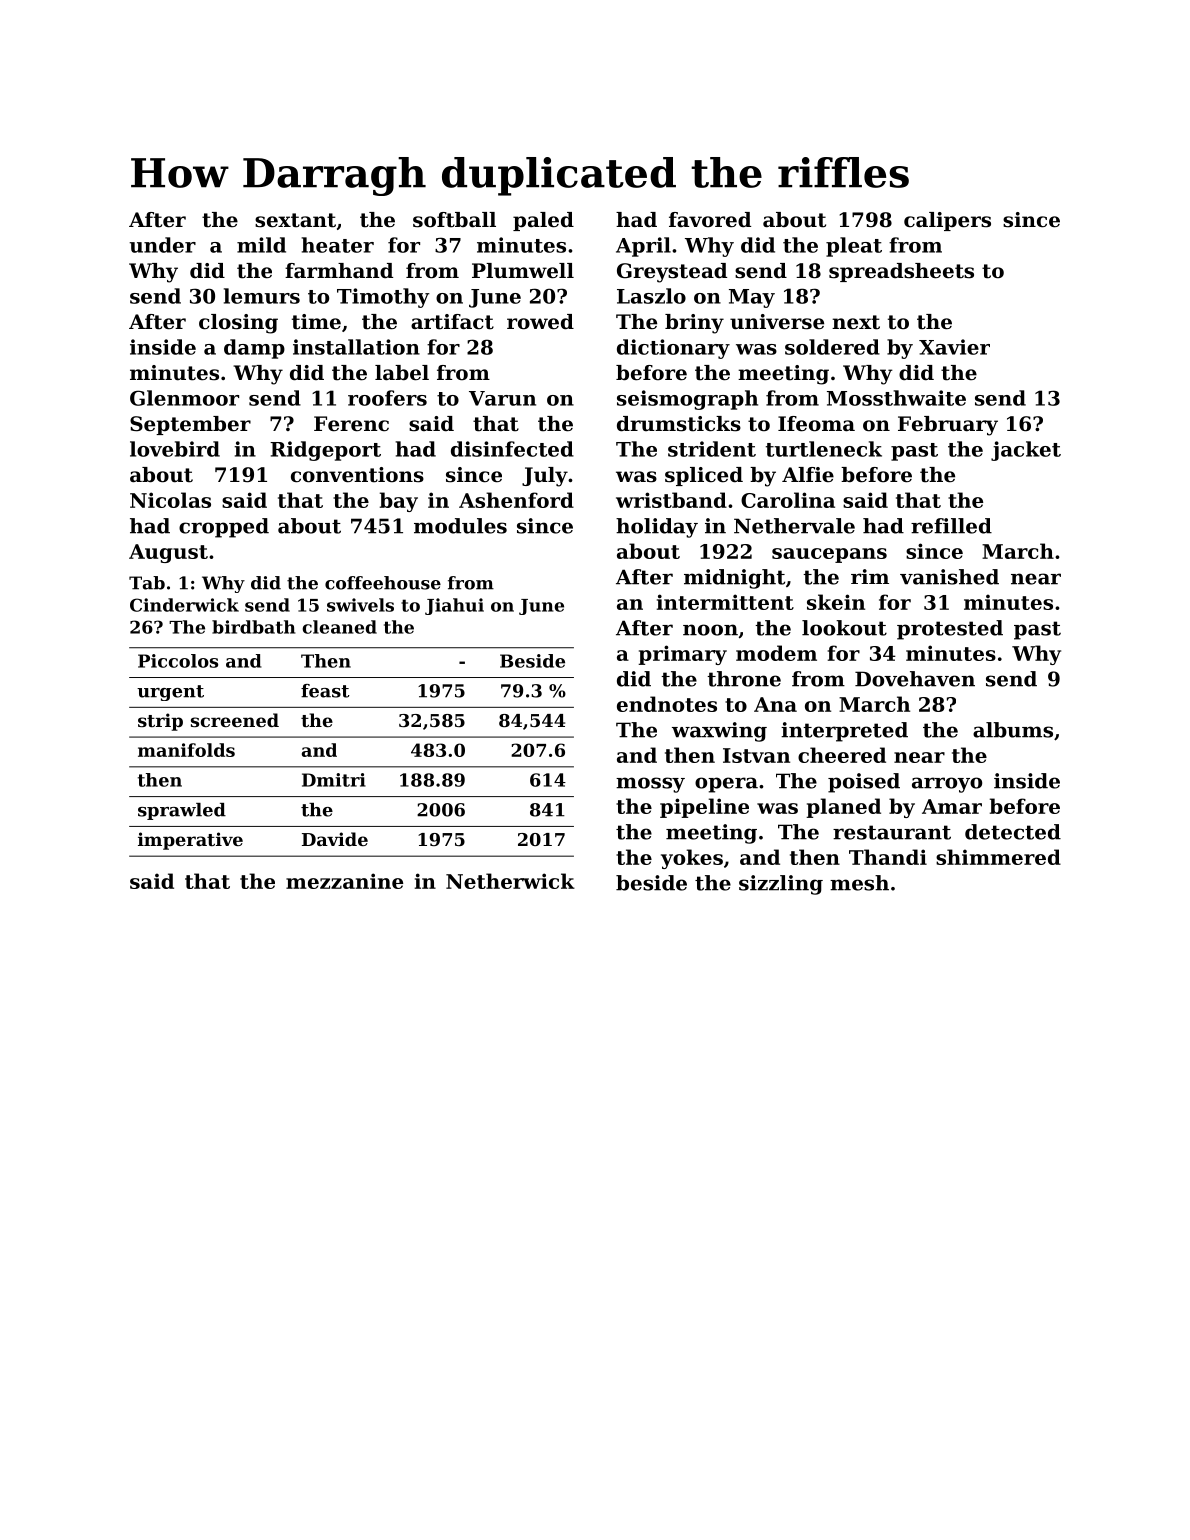  What do you see at coordinates (950, 630) in the image?
I see `protested` at bounding box center [950, 630].
